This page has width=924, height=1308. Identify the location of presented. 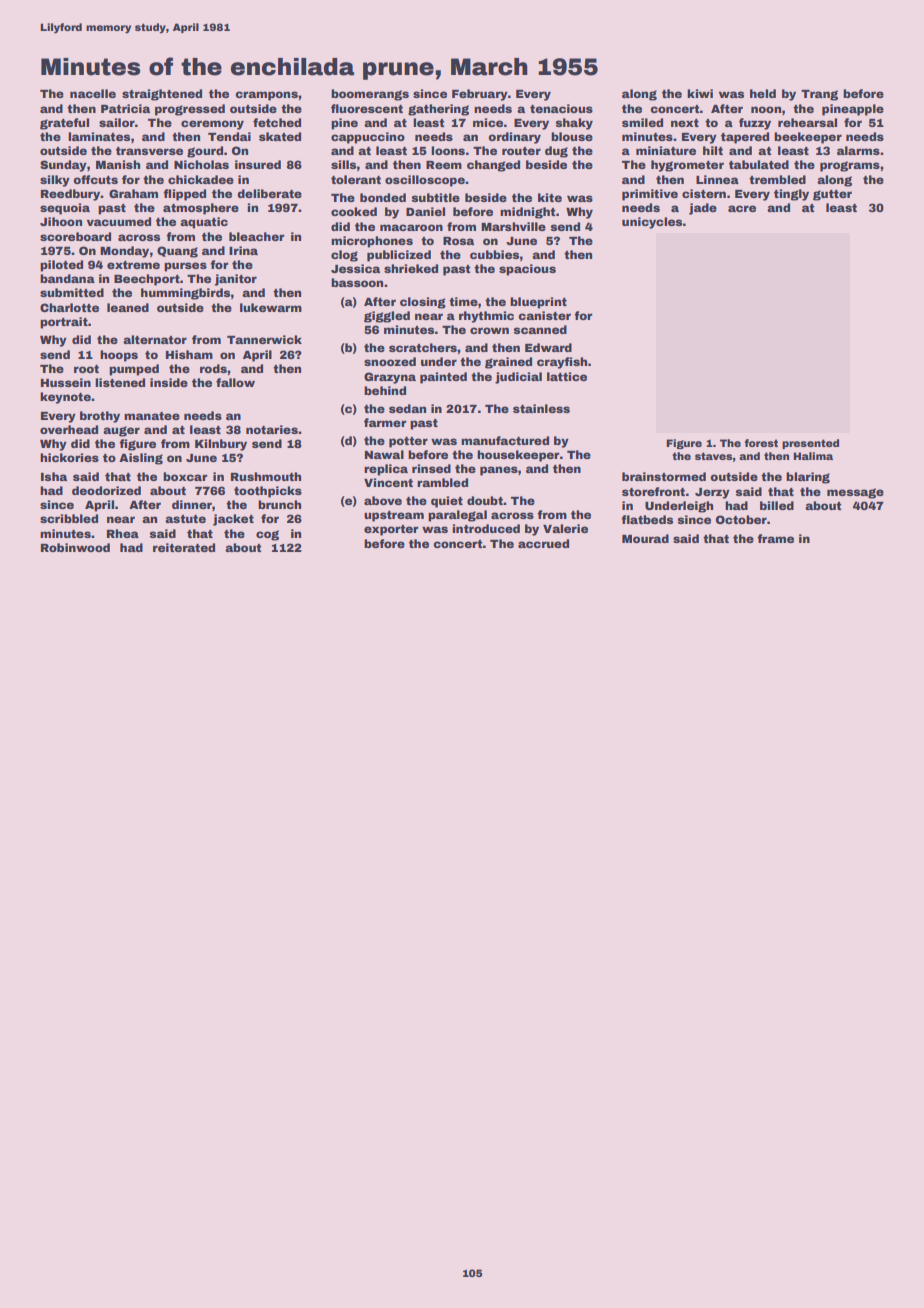
(810, 444).
